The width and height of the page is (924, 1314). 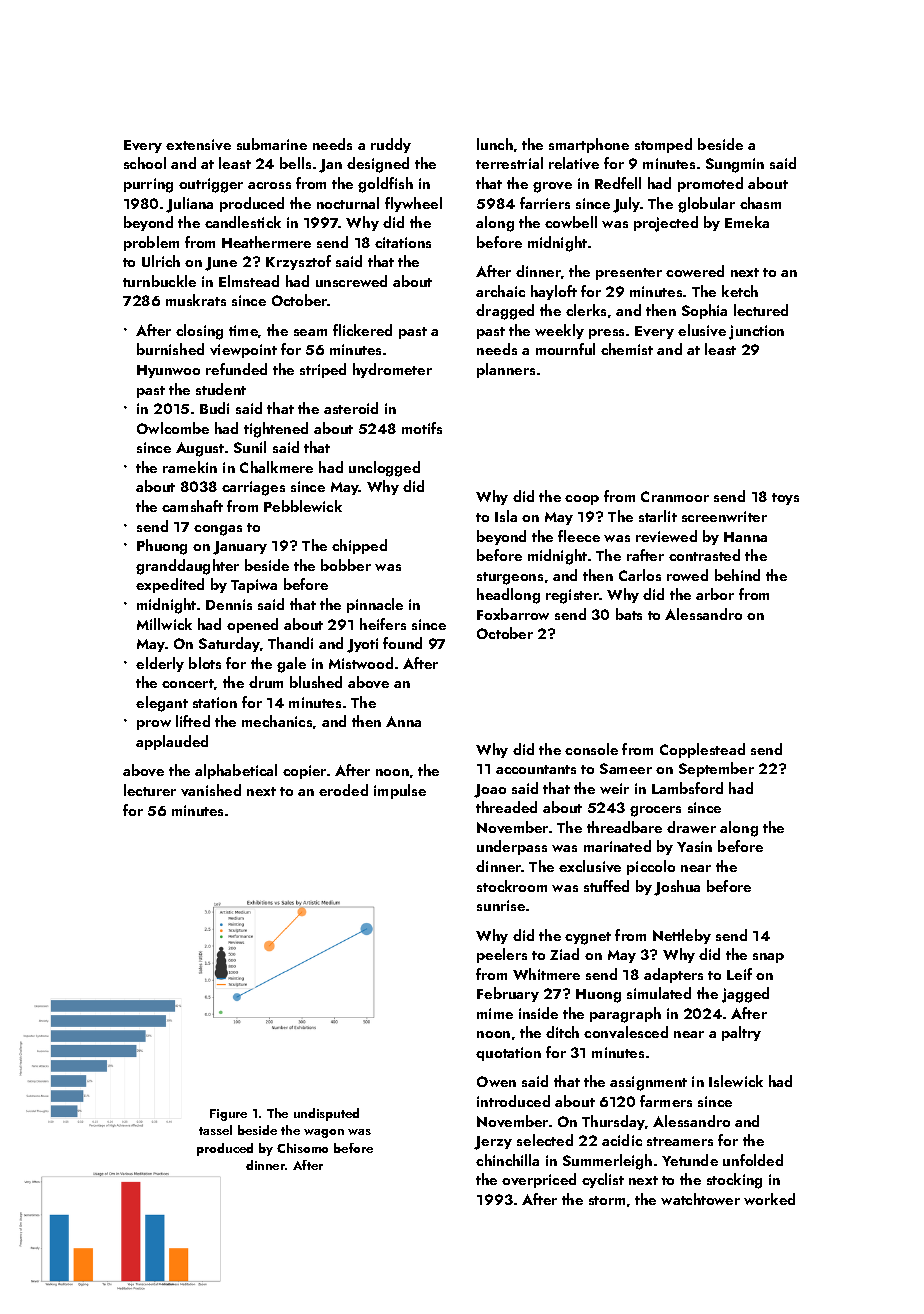 I want to click on overpriced, so click(x=539, y=1180).
